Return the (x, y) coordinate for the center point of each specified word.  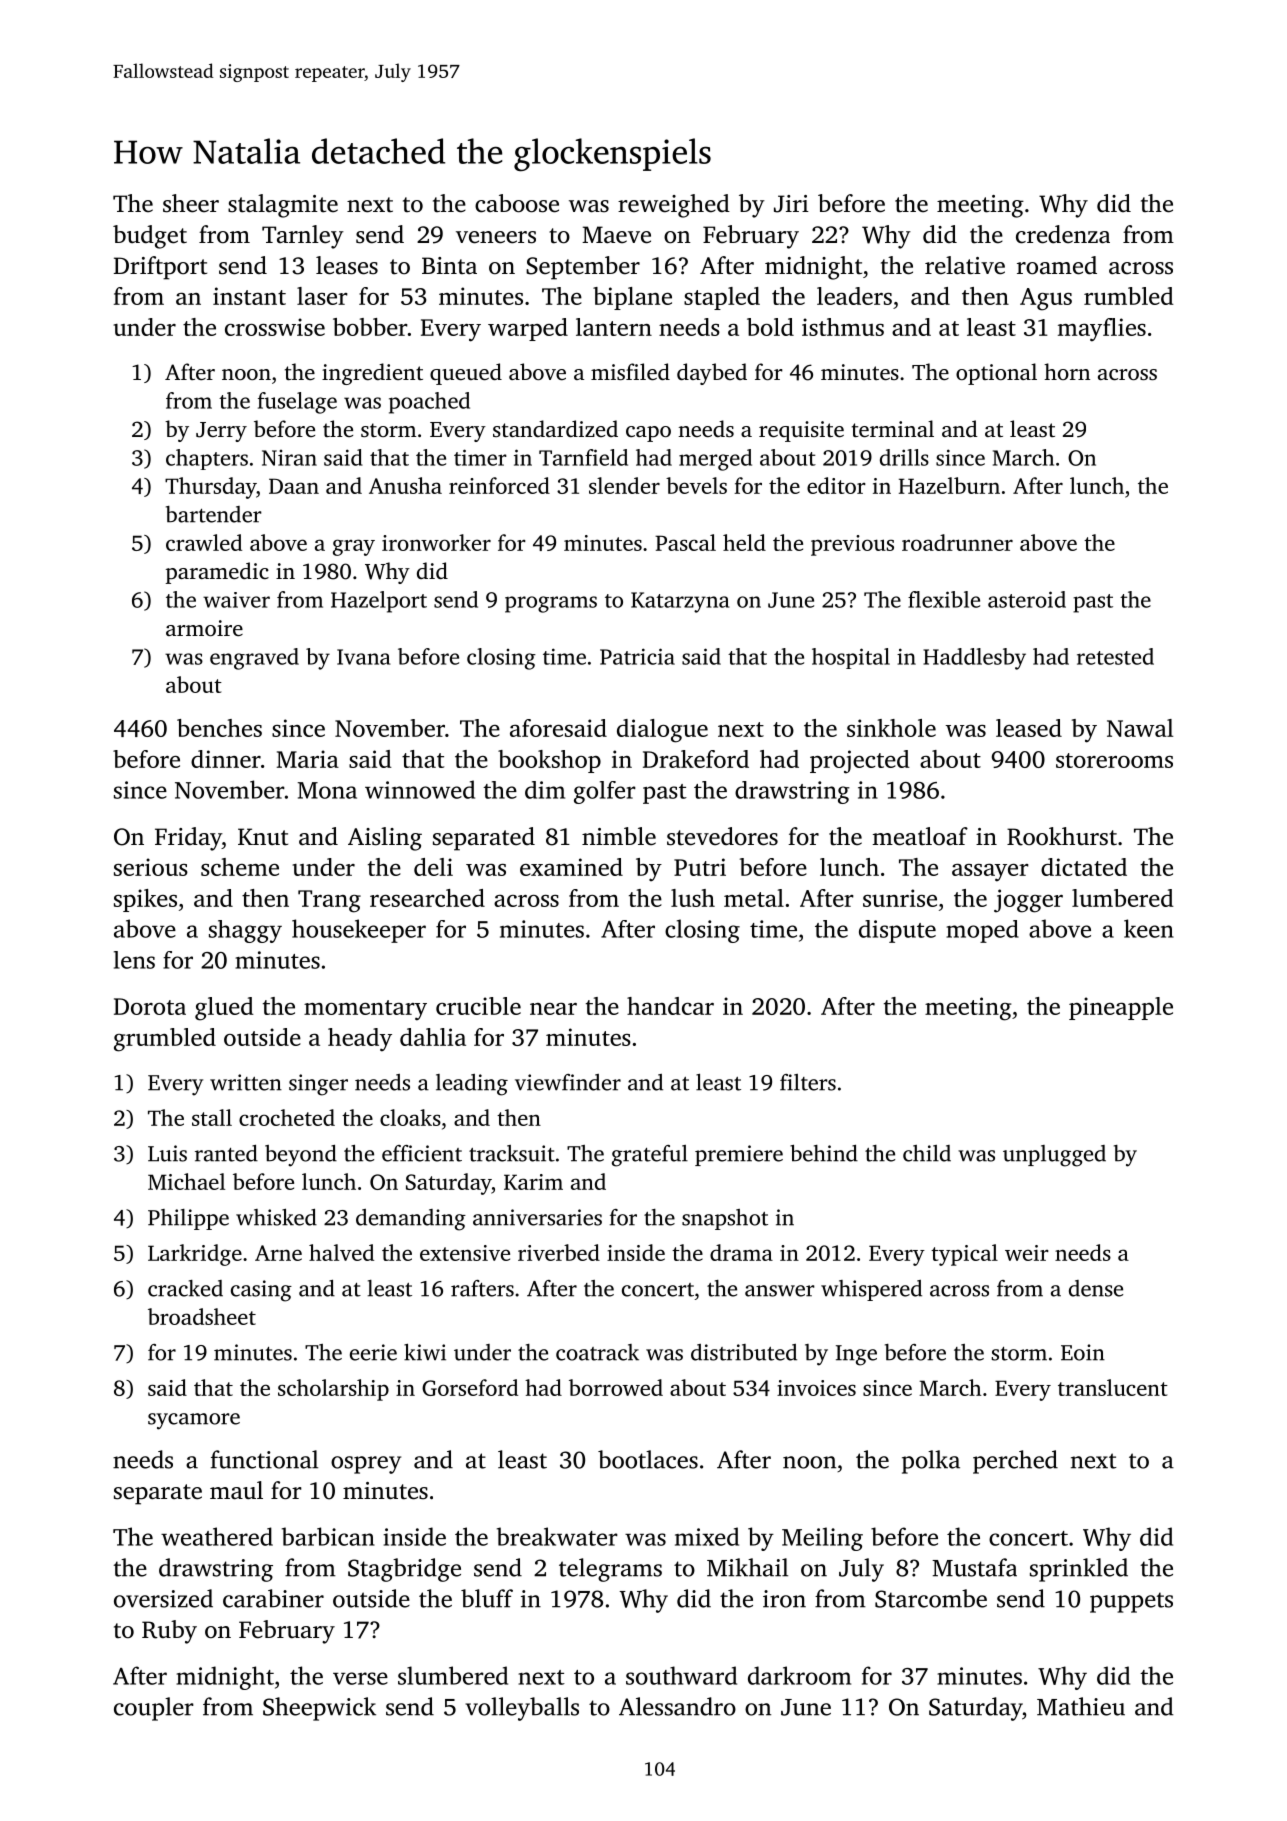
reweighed (674, 206)
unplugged (1054, 1156)
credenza (1063, 234)
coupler (154, 1709)
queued (466, 374)
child (927, 1153)
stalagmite (283, 206)
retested (1115, 656)
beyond (301, 1156)
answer (780, 1291)
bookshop (549, 761)
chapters (207, 459)
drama (741, 1252)
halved (341, 1252)
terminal (893, 428)
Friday (188, 839)
